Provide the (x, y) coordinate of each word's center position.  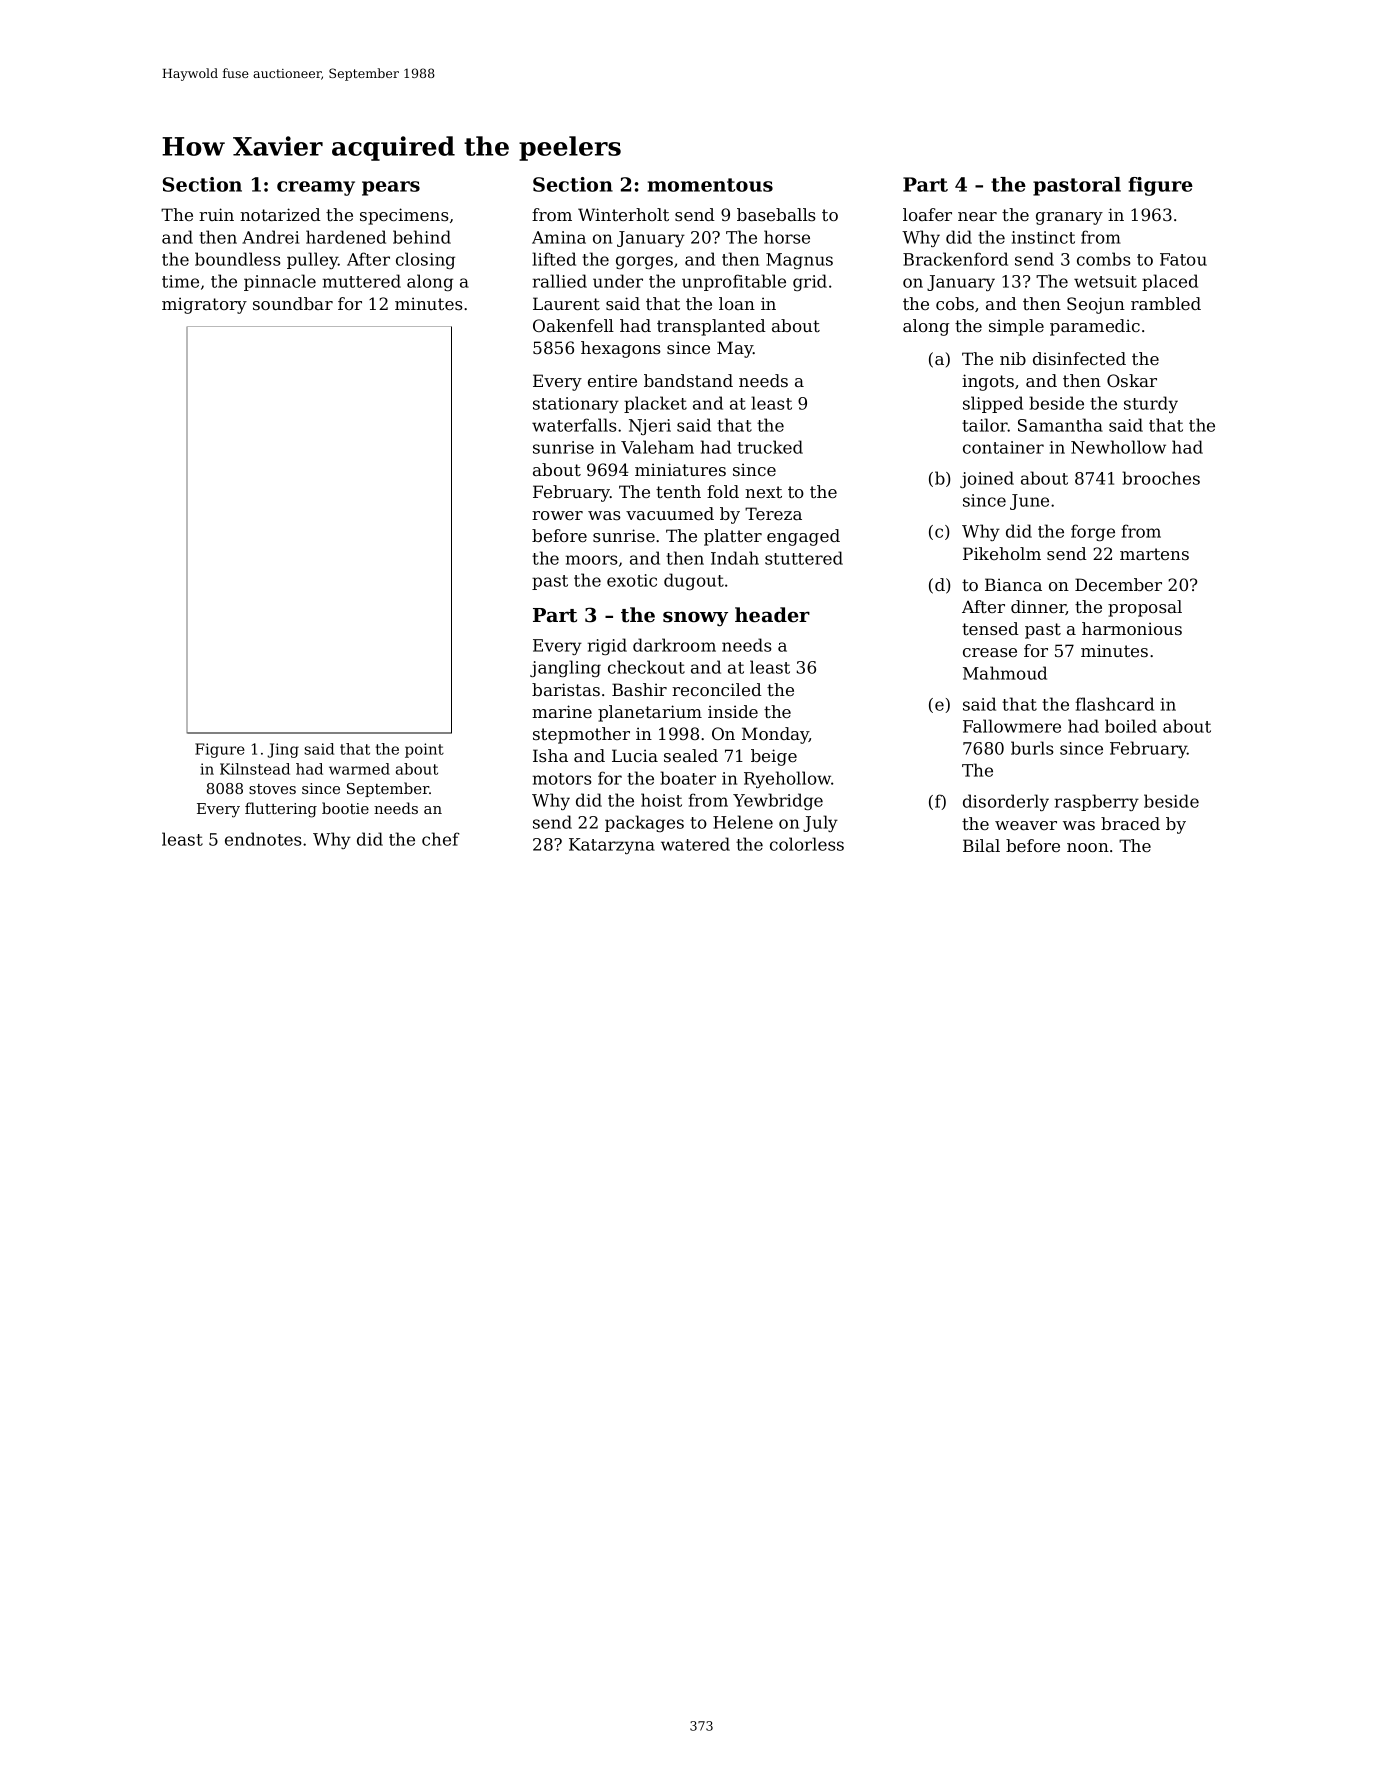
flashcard (1115, 704)
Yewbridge (778, 801)
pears (391, 188)
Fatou (1183, 259)
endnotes (263, 839)
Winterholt (623, 214)
